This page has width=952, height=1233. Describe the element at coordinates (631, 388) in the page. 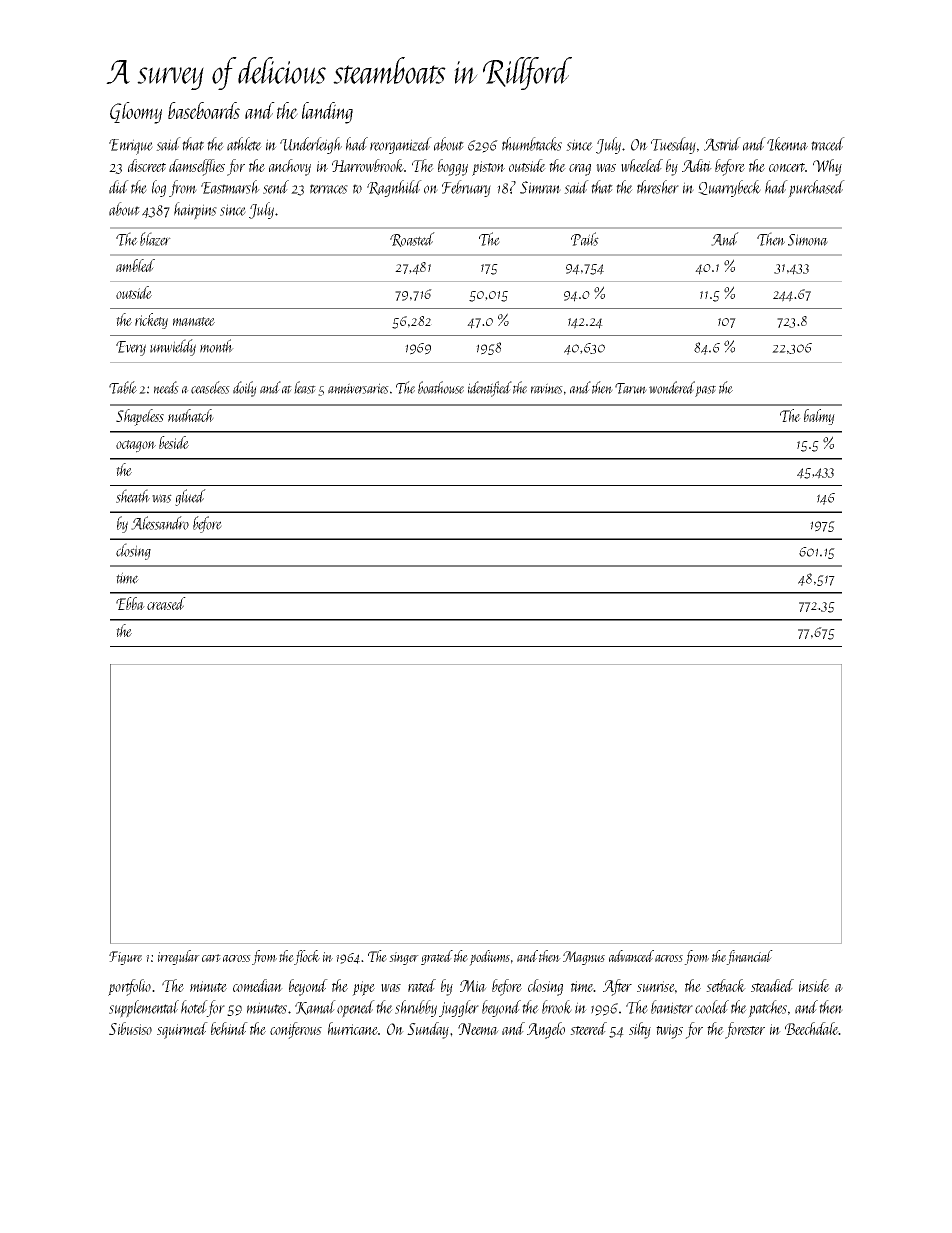

I see `Tarun` at that location.
